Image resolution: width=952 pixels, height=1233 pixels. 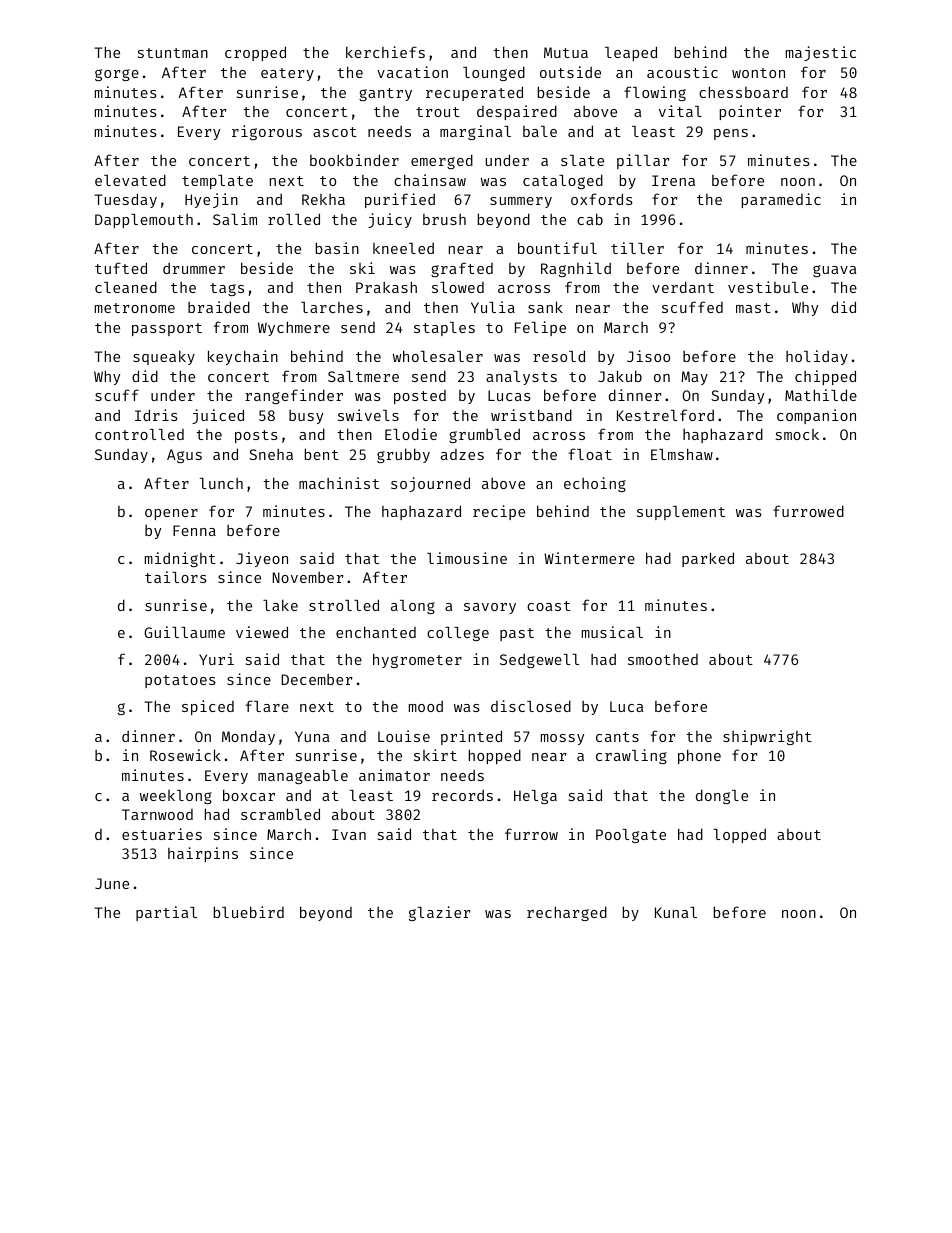 I want to click on tufted, so click(x=121, y=268).
